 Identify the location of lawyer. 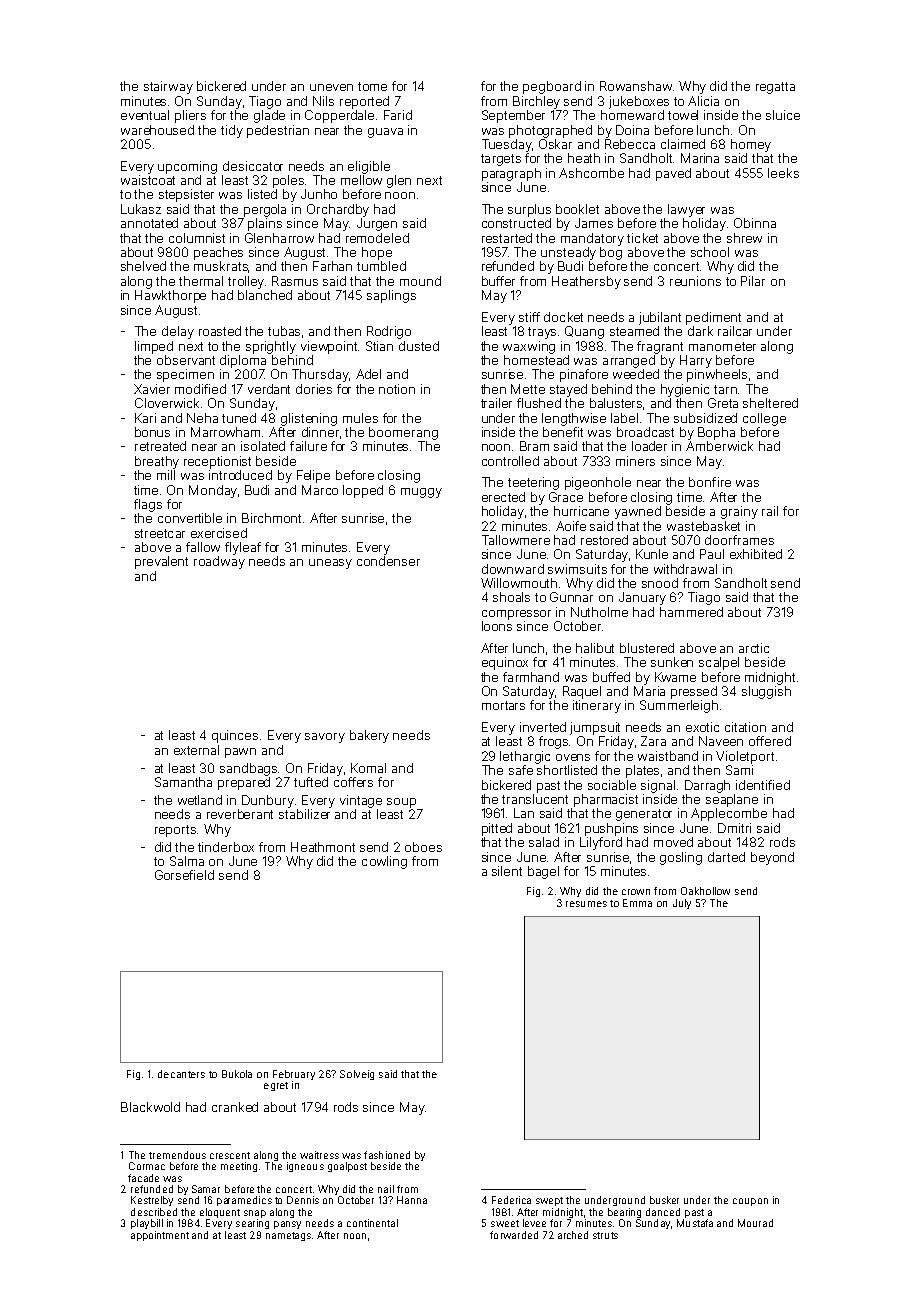
(686, 210).
